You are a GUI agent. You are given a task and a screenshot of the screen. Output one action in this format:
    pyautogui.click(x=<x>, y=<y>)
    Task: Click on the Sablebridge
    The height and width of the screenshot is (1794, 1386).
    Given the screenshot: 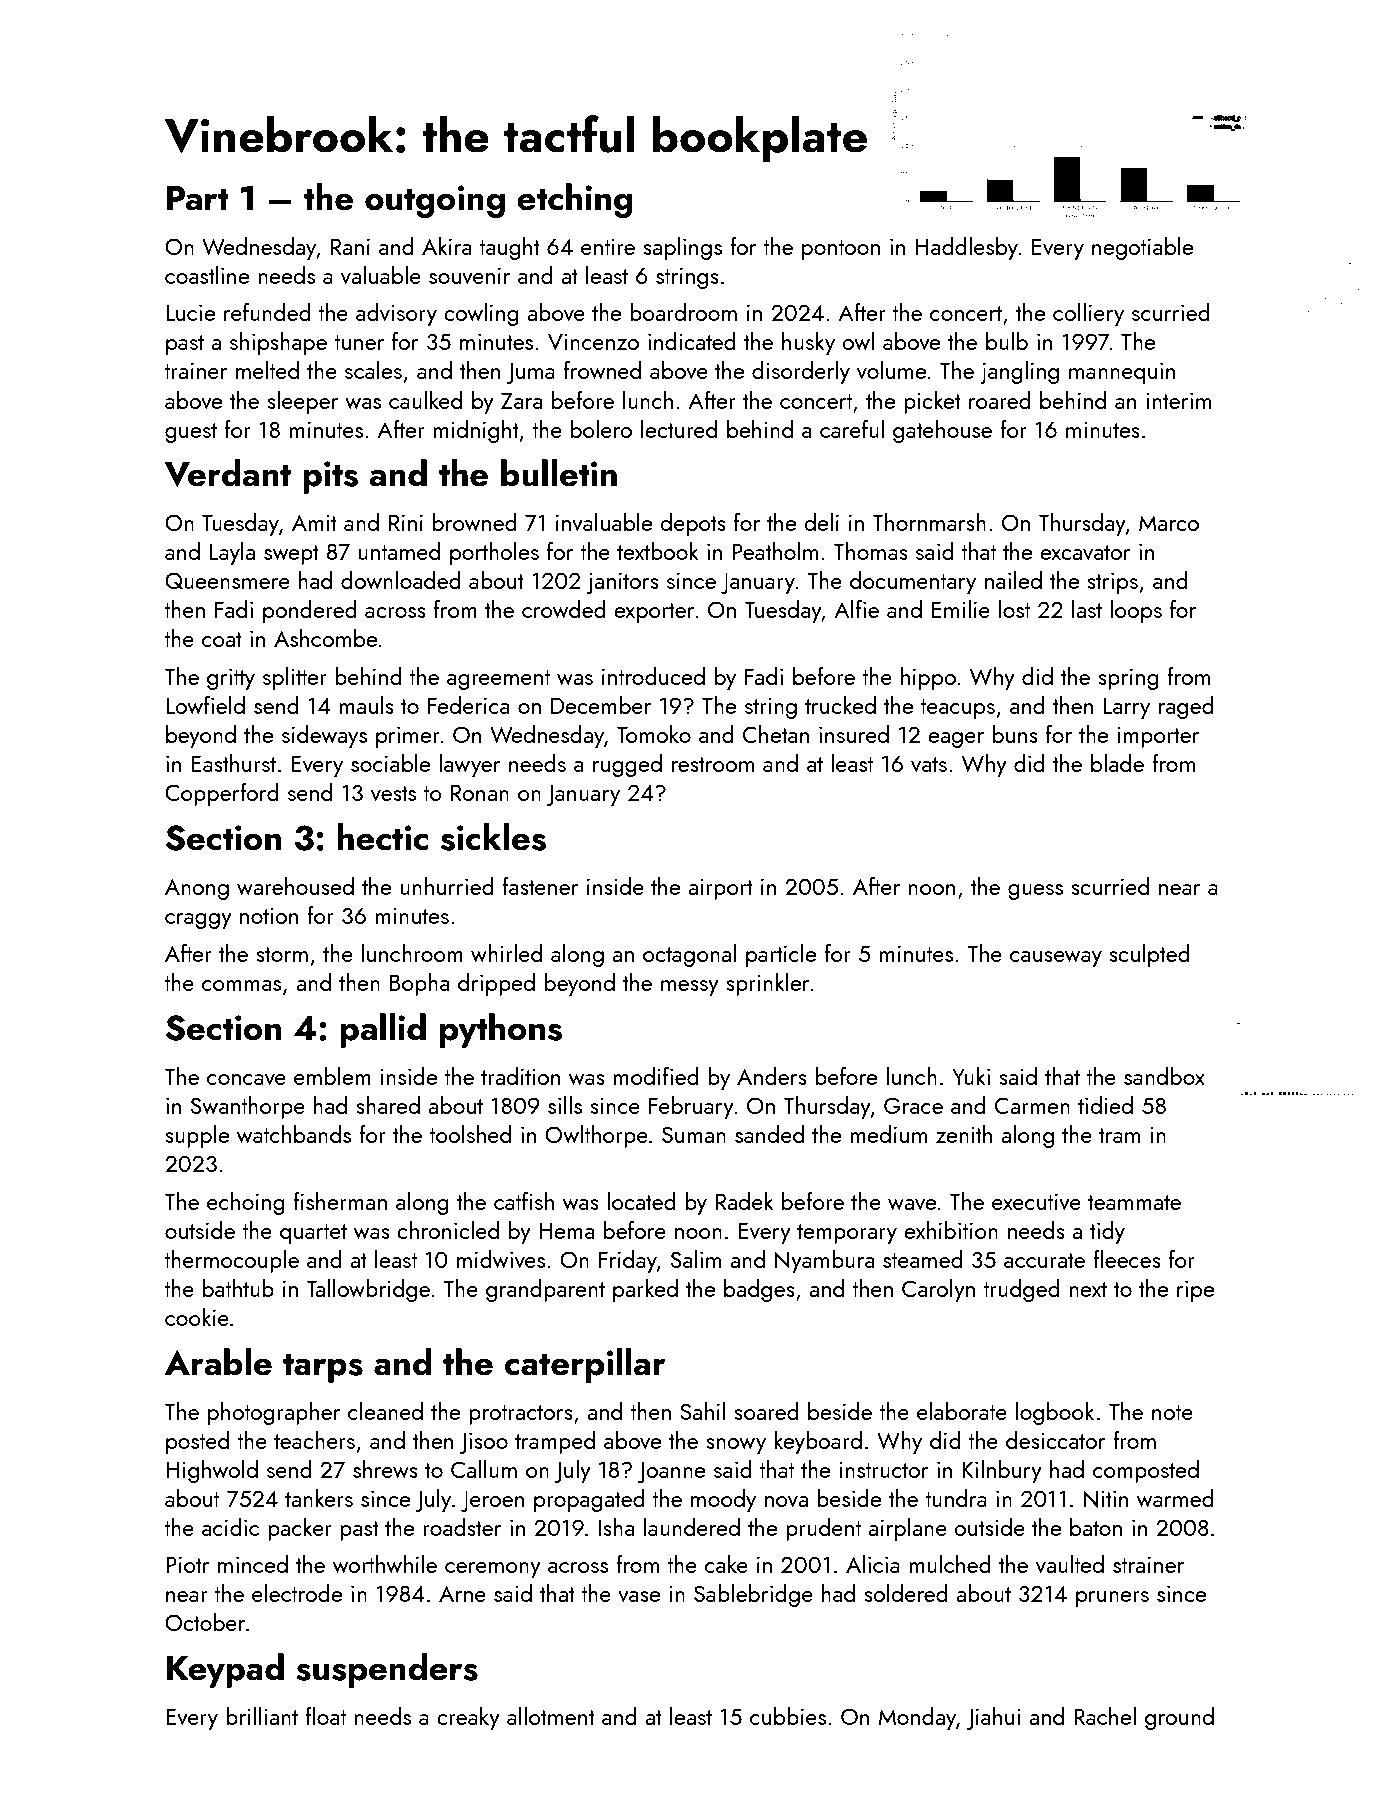 What is the action you would take?
    pyautogui.click(x=753, y=1595)
